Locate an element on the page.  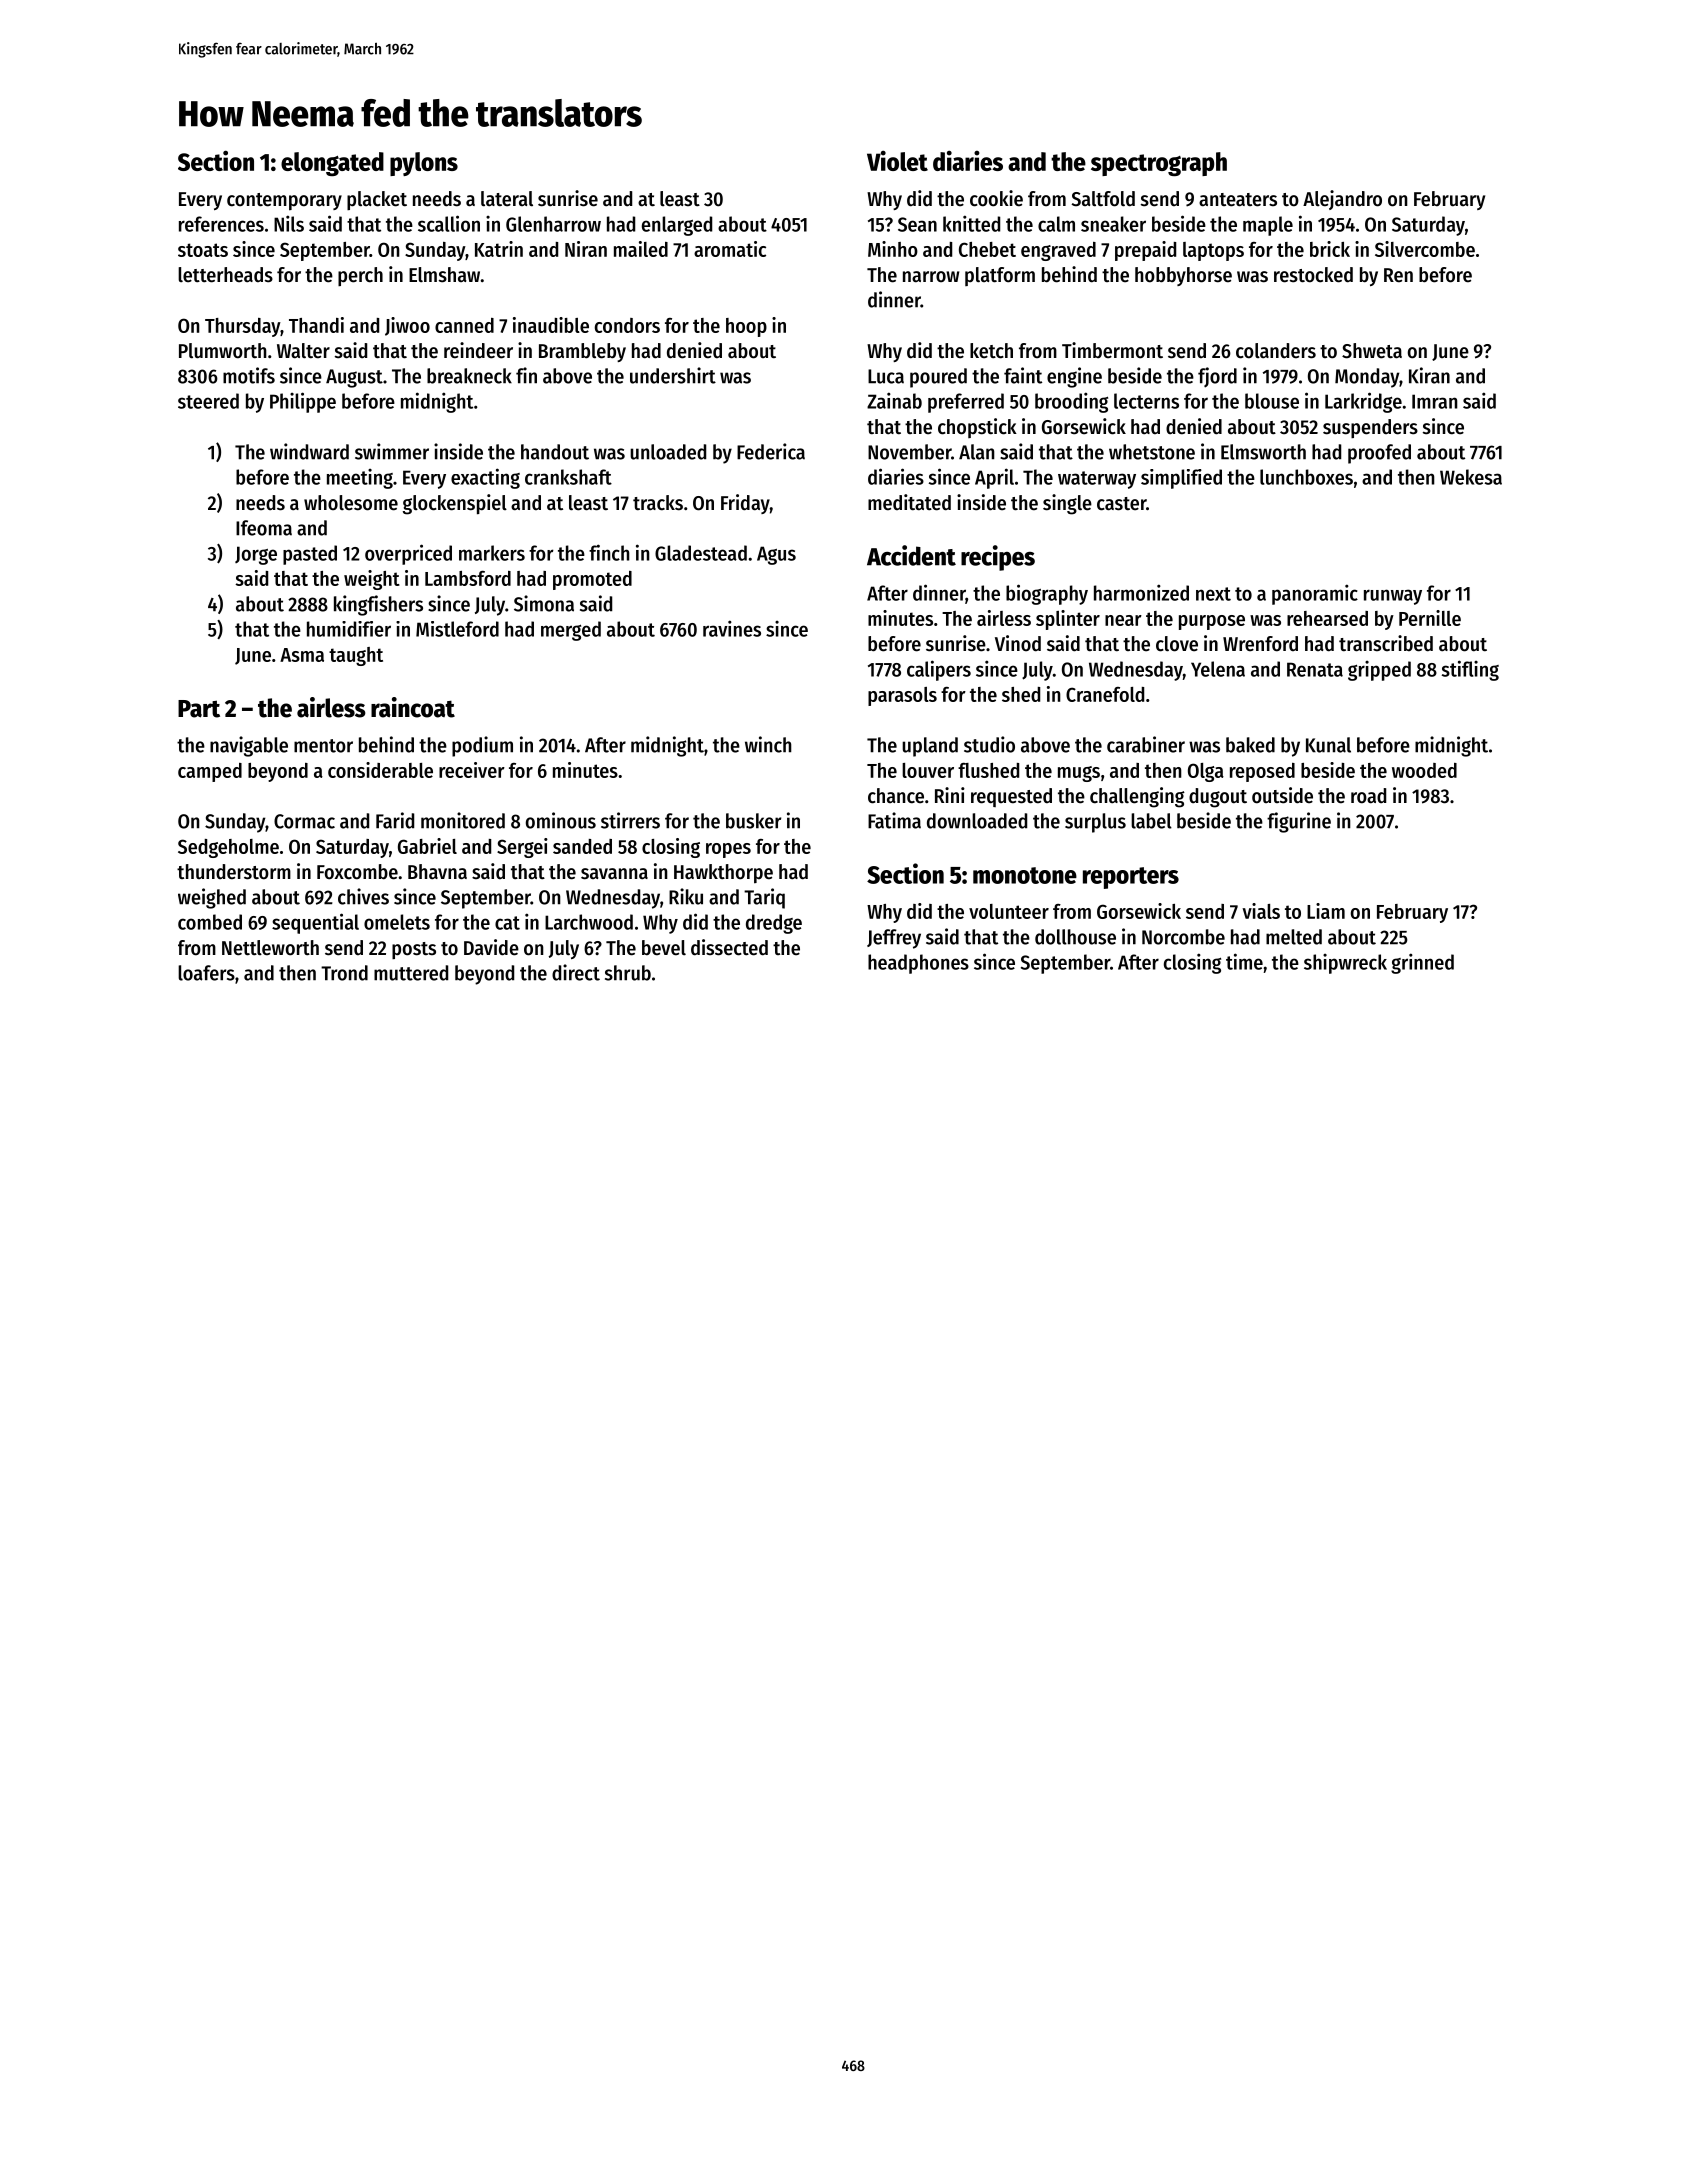
pylons is located at coordinates (424, 164).
